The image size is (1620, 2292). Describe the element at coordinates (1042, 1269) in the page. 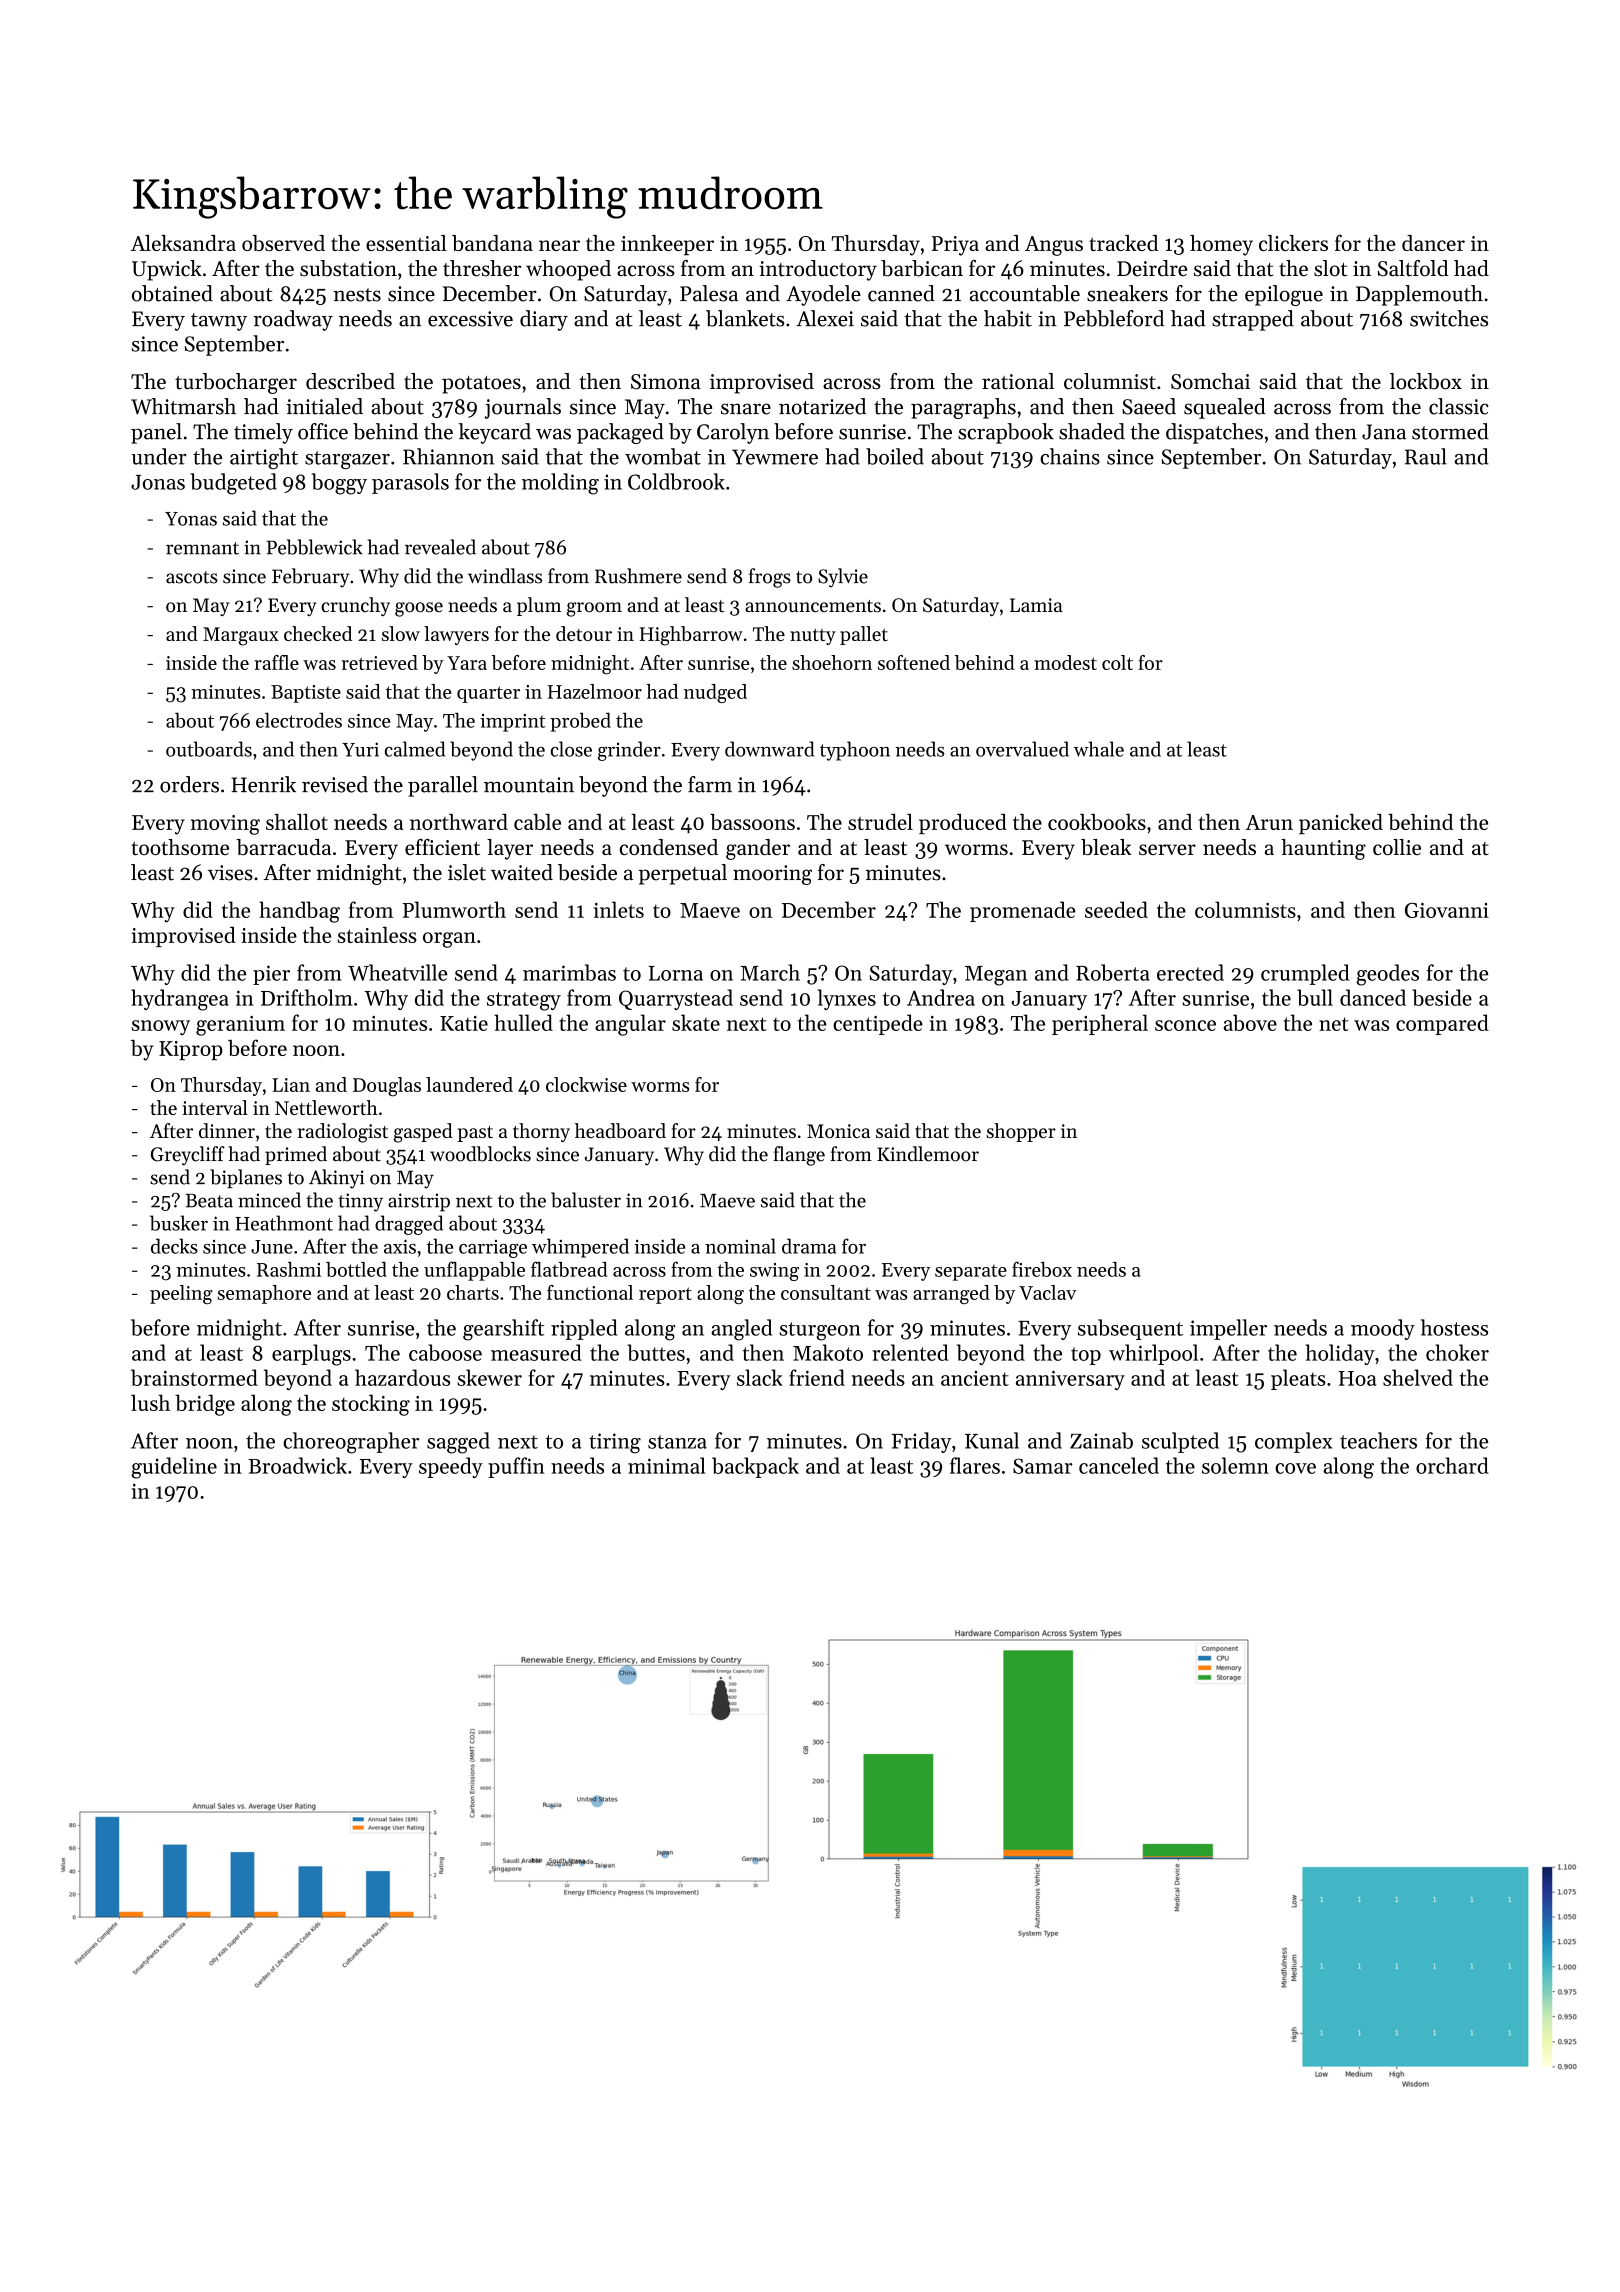

I see `firebox` at that location.
